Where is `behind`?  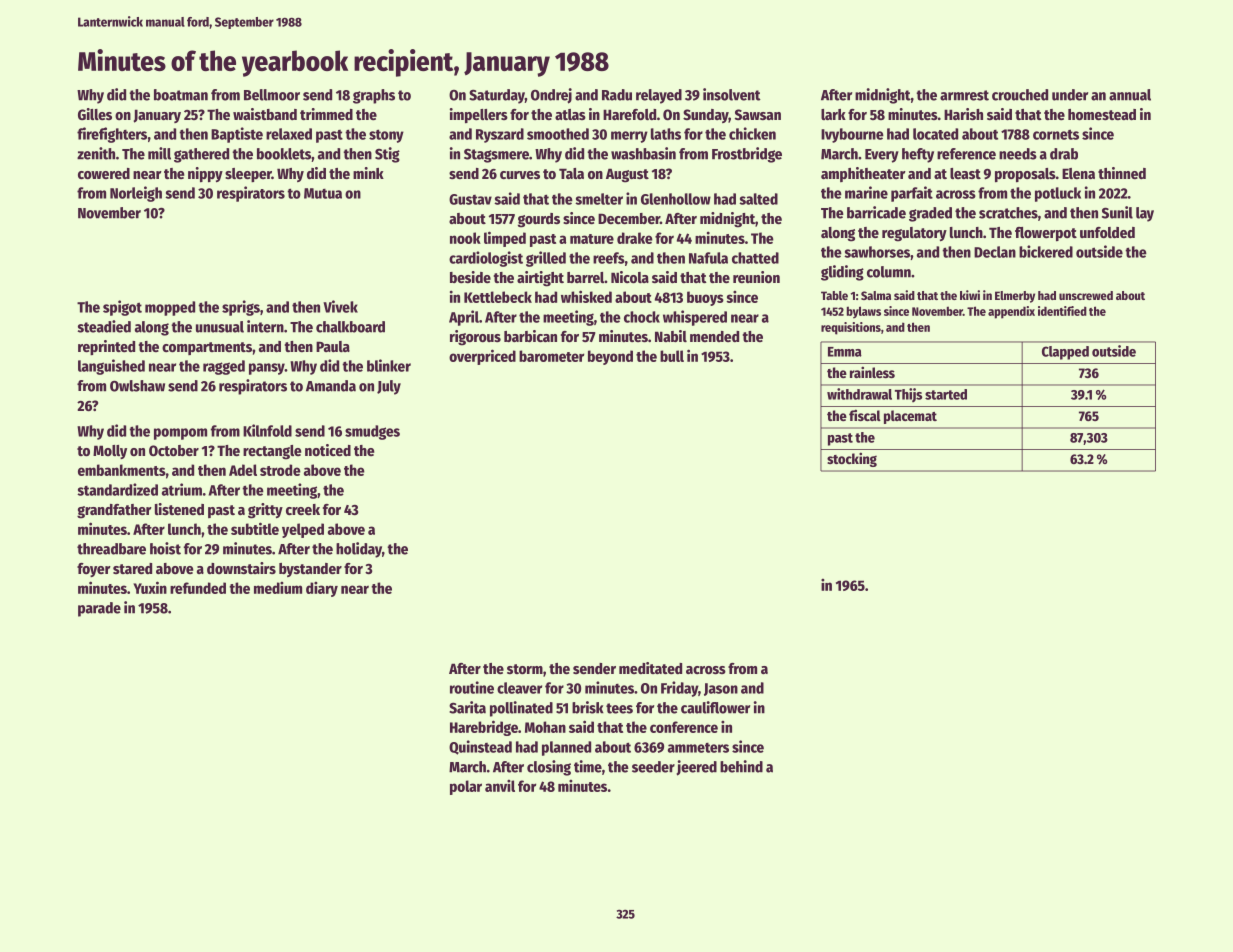 behind is located at coordinates (741, 766).
